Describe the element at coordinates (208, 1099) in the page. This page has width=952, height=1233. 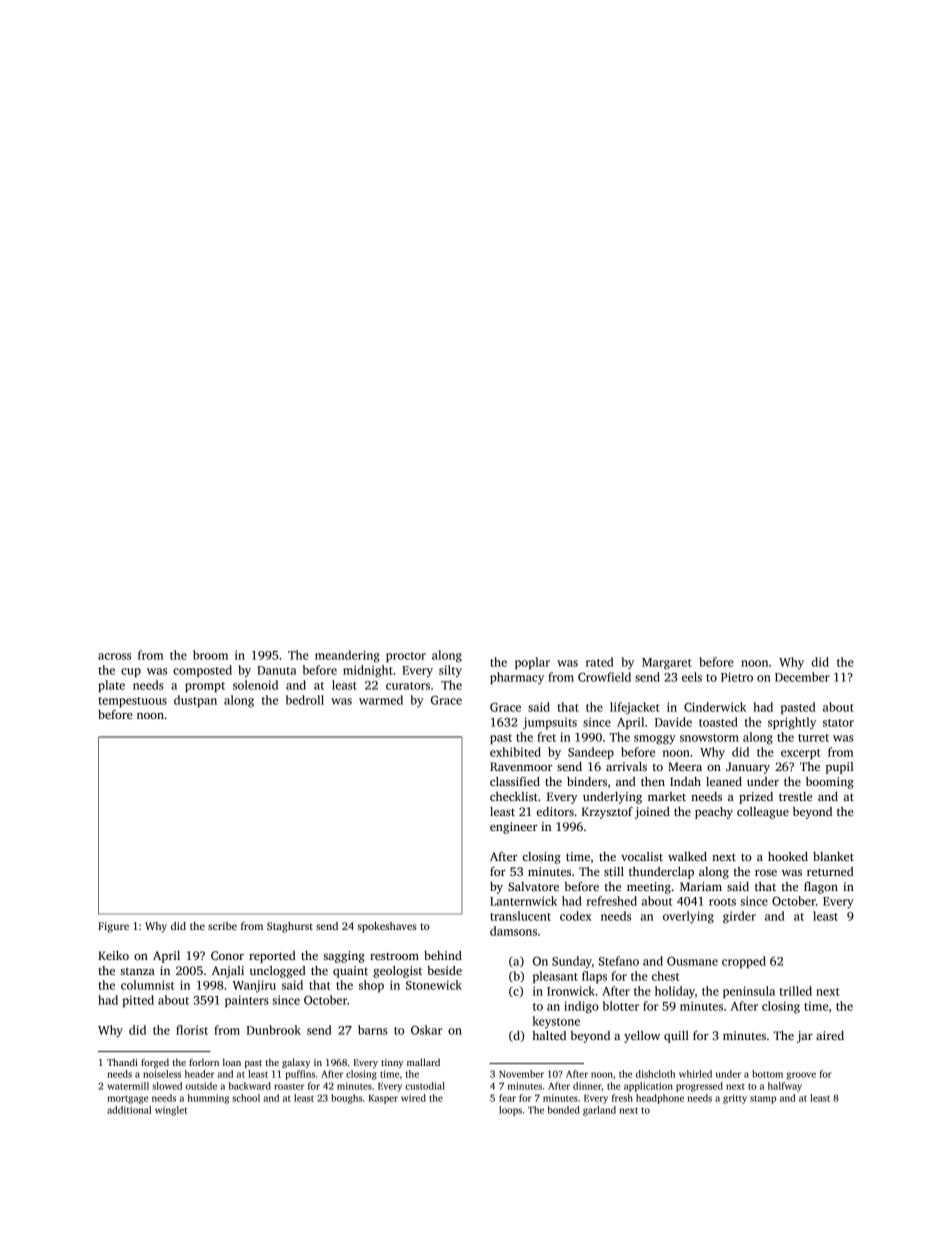
I see `humming` at that location.
